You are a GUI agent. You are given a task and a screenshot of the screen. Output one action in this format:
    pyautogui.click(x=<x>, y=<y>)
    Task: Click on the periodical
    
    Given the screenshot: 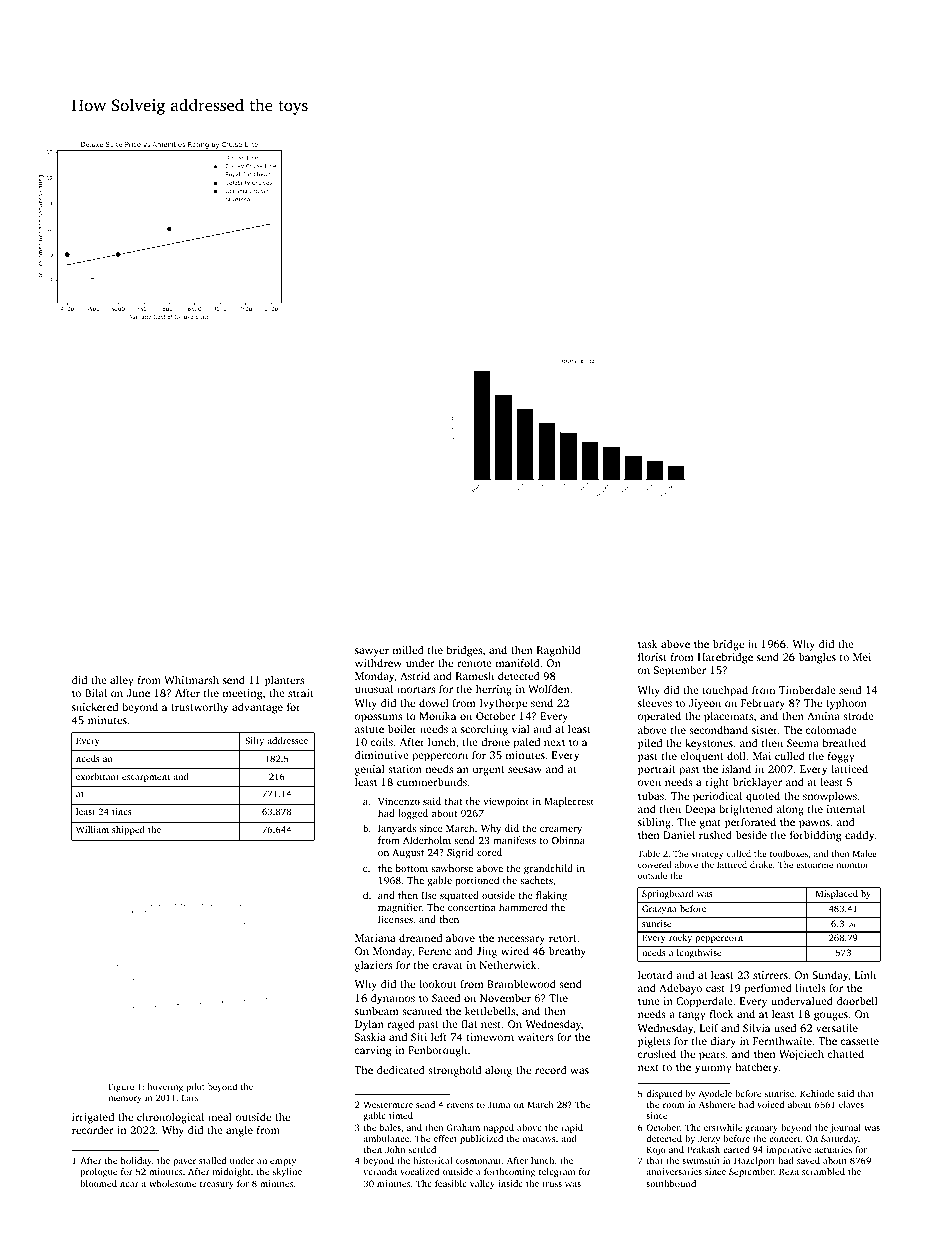 What is the action you would take?
    pyautogui.click(x=717, y=797)
